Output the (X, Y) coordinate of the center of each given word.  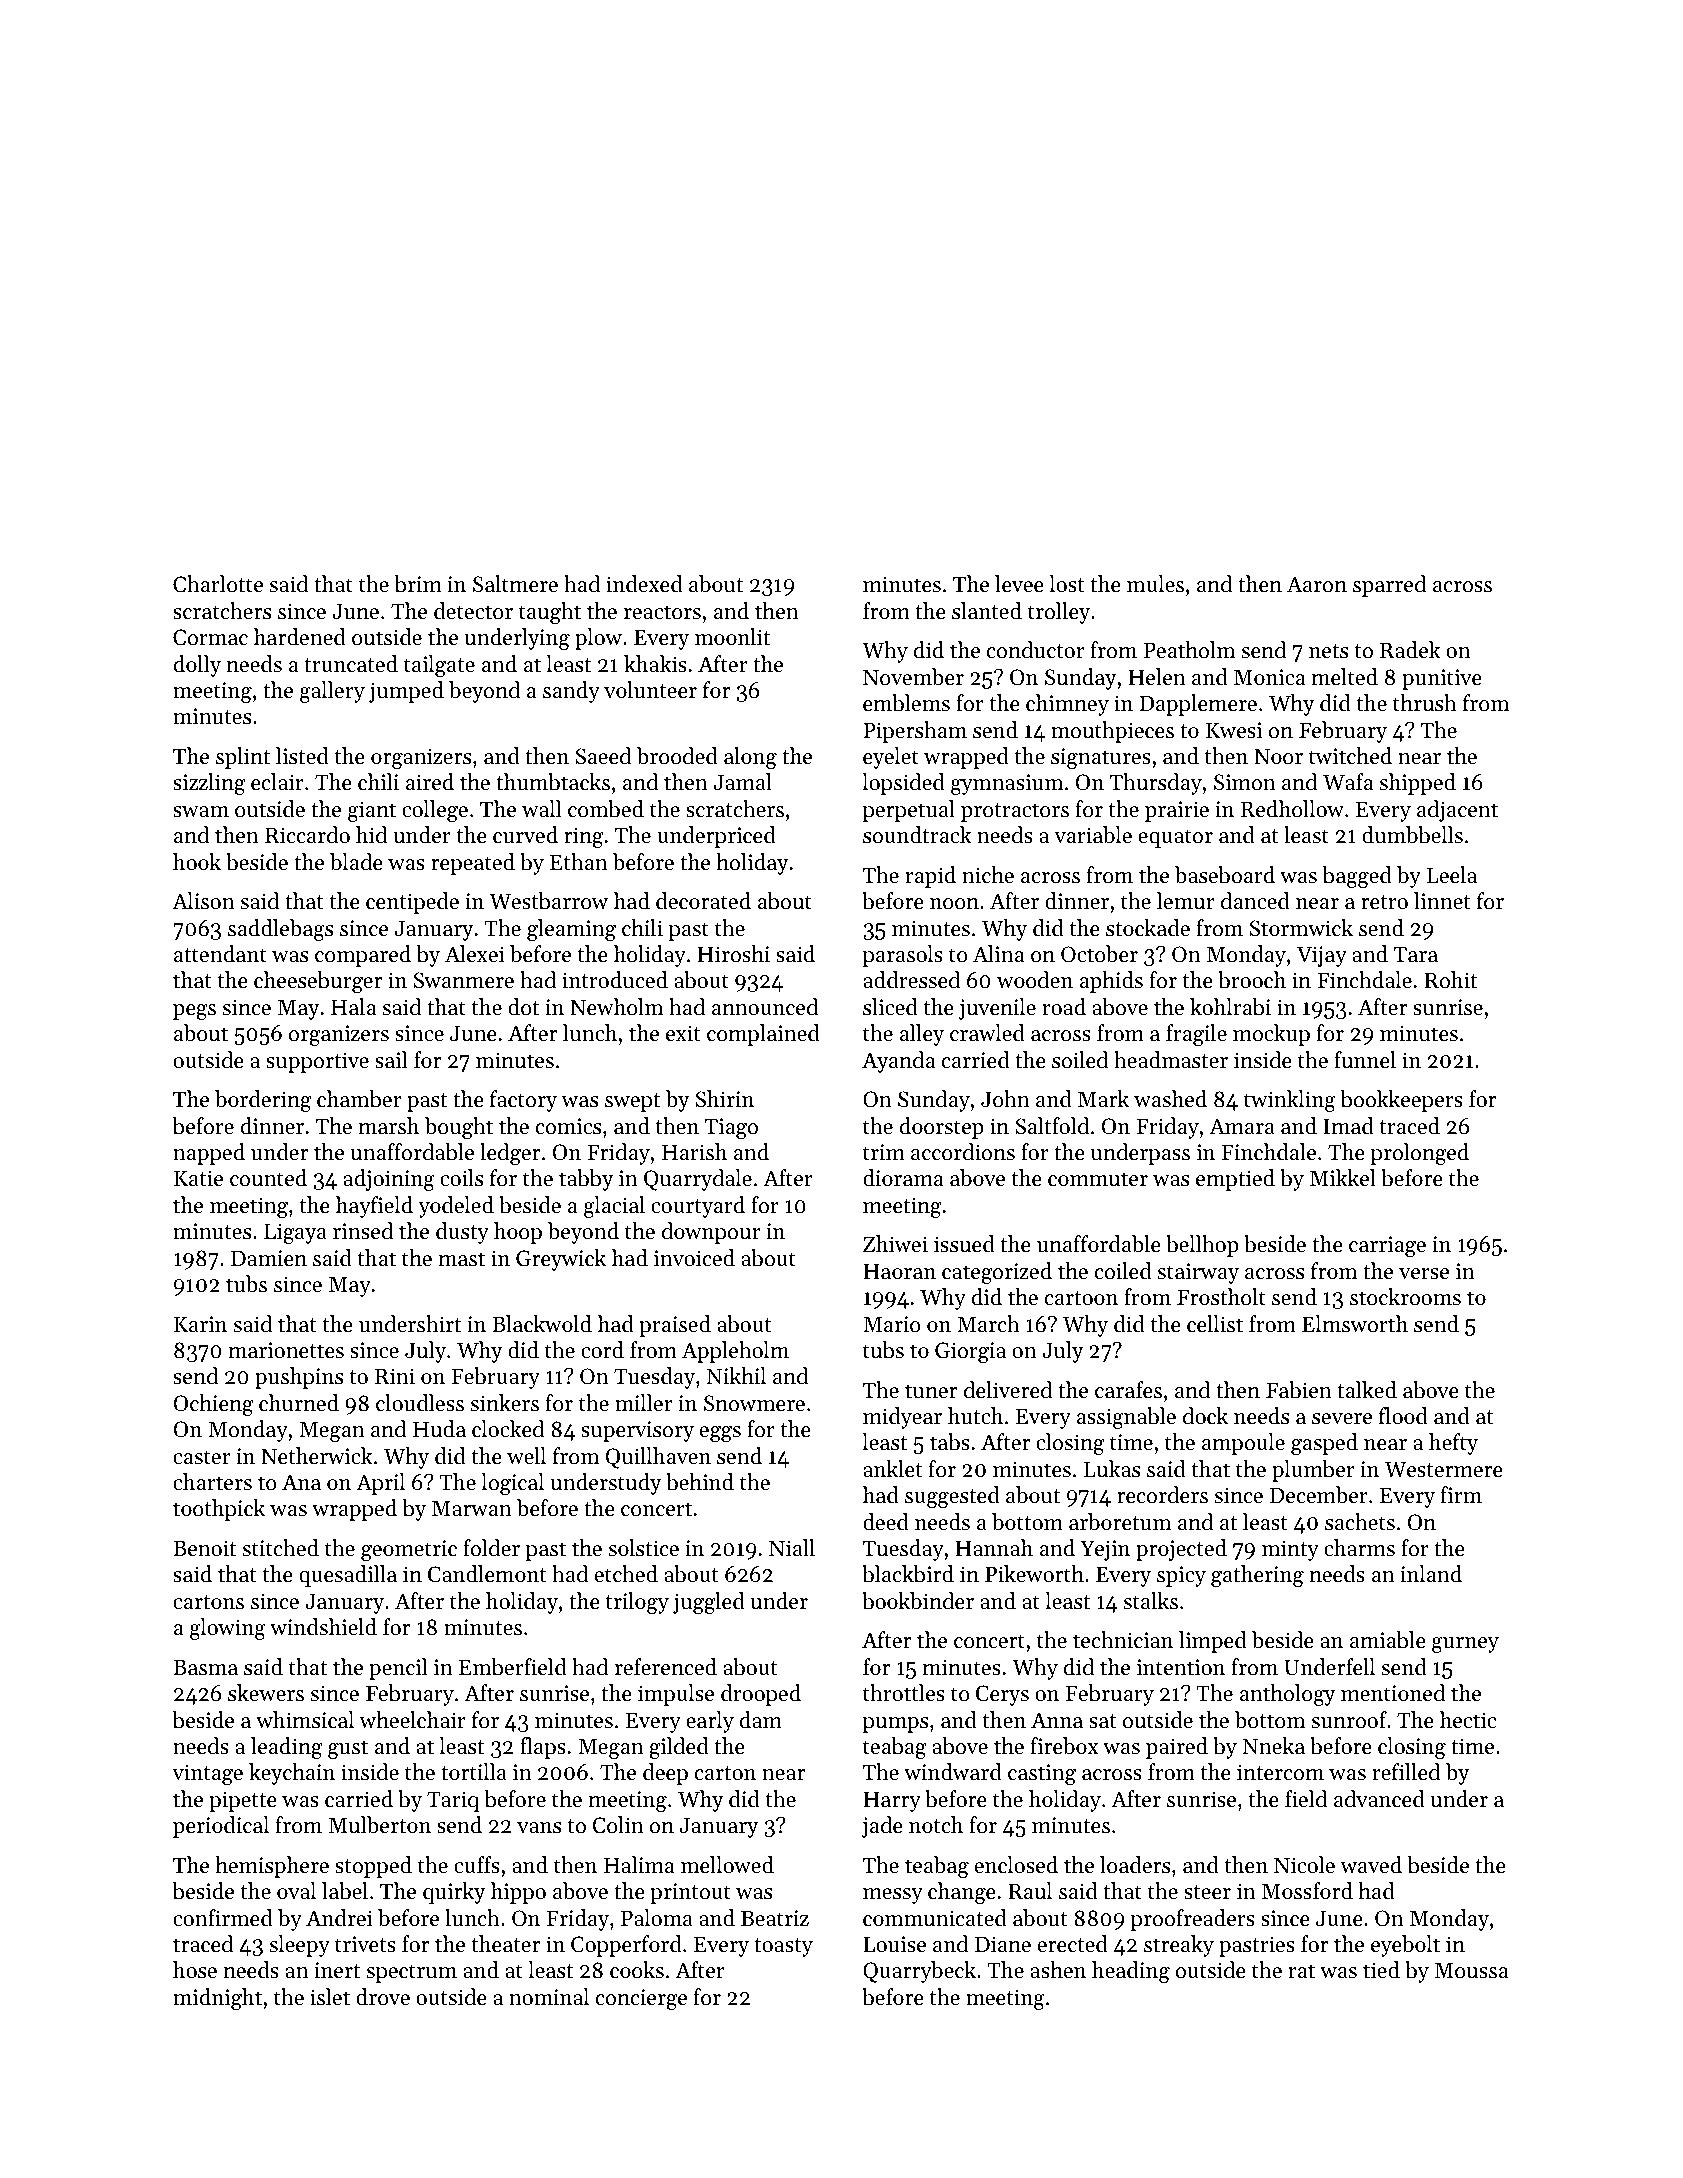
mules (1155, 584)
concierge (641, 1999)
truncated (351, 664)
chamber (359, 1099)
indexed (644, 584)
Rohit (1450, 980)
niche (988, 875)
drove (383, 1997)
